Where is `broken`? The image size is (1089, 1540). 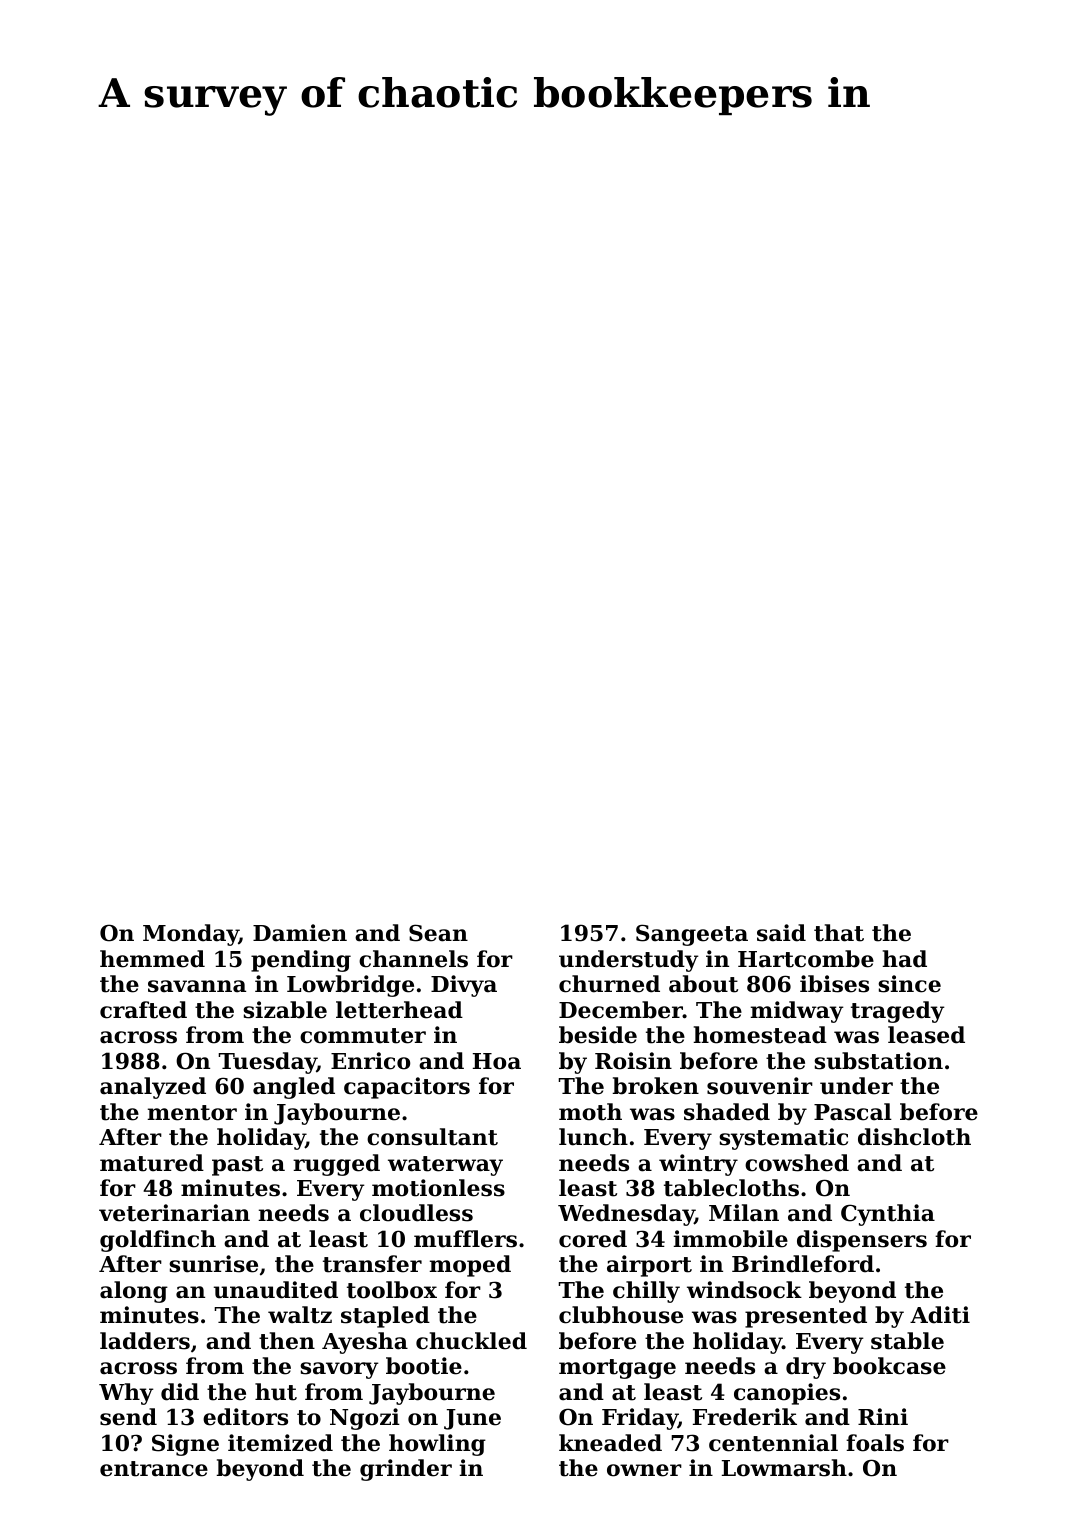 broken is located at coordinates (655, 1086).
